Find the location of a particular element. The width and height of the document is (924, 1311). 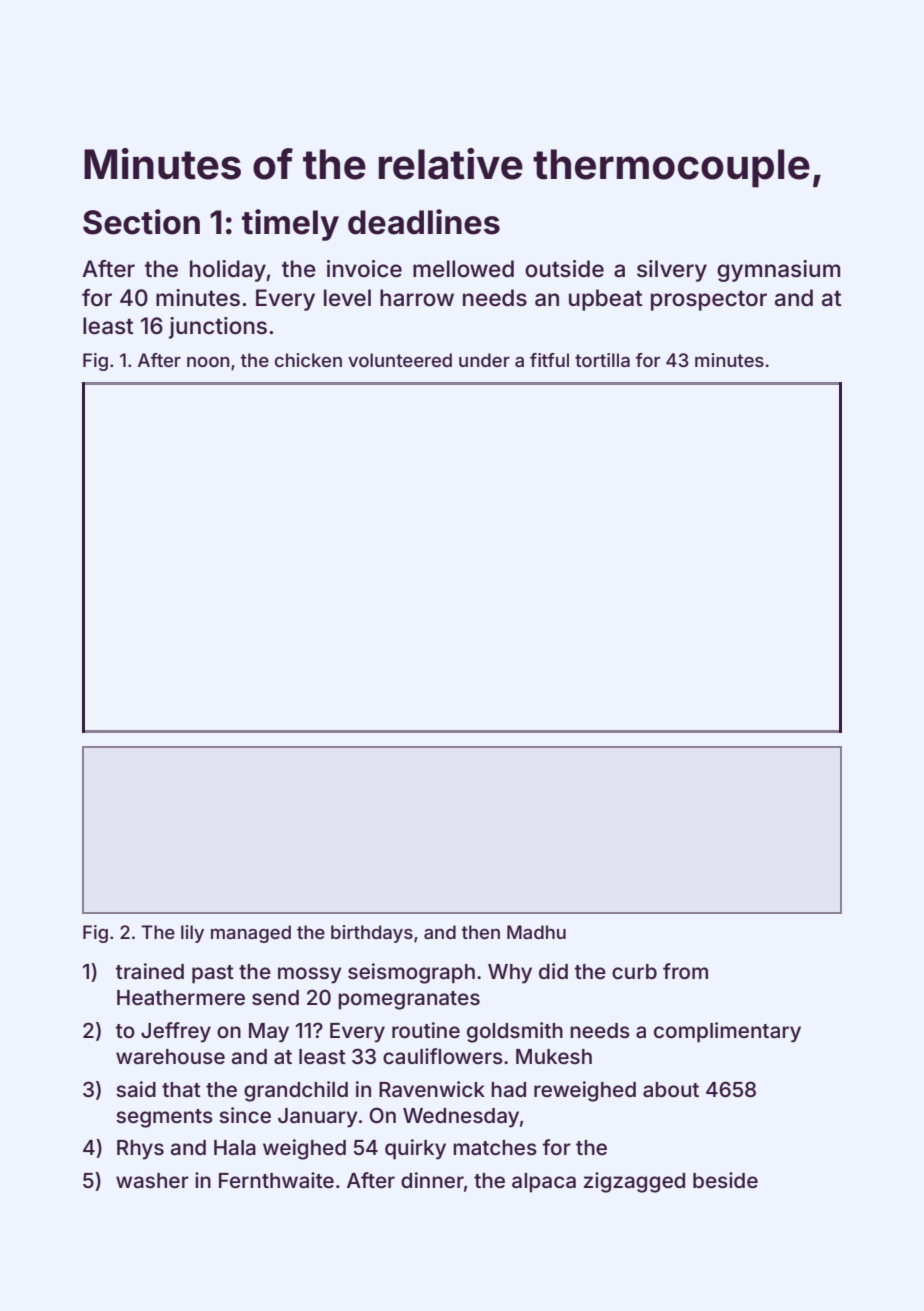

under is located at coordinates (484, 360).
